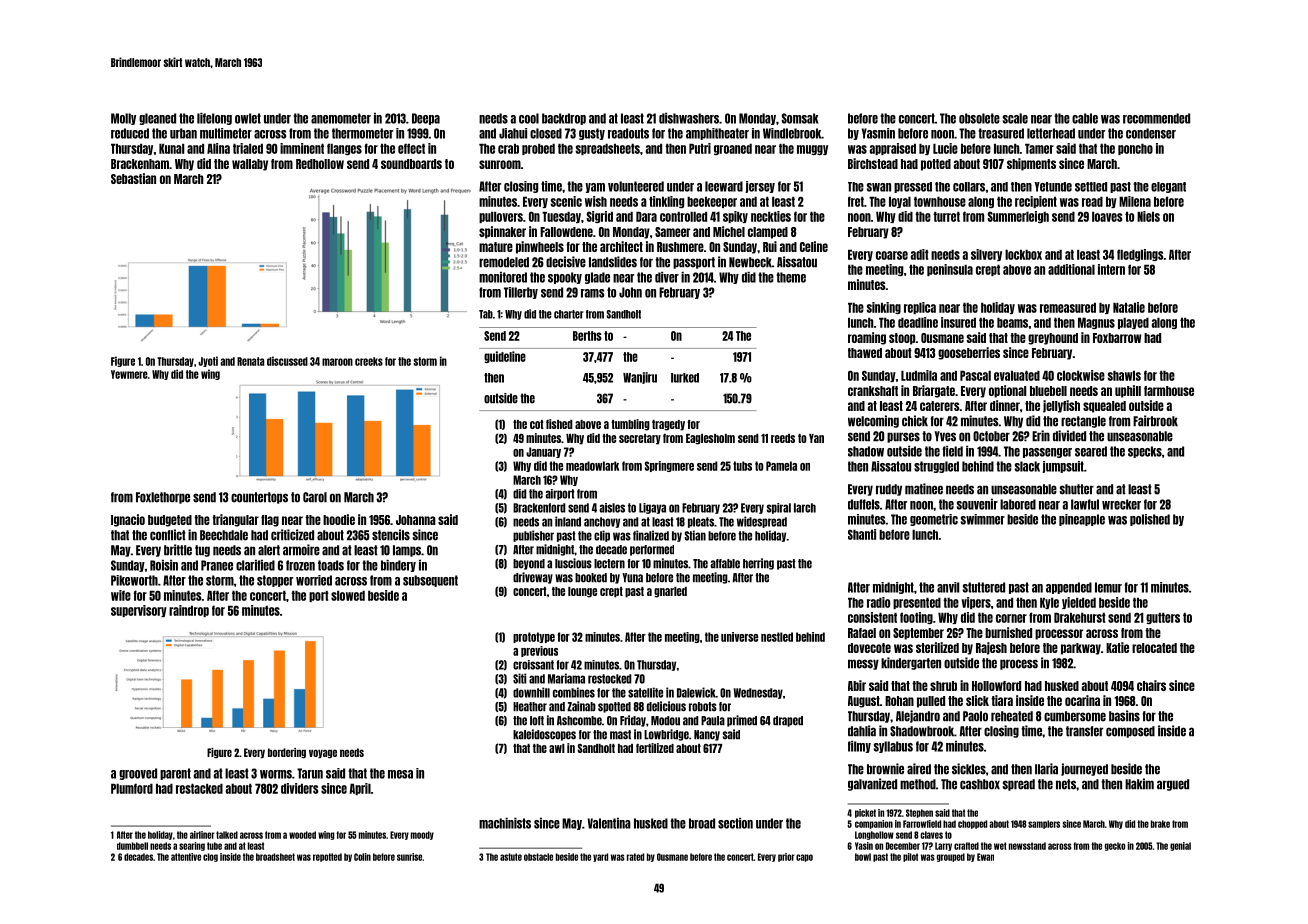 This screenshot has height=924, width=1308. What do you see at coordinates (778, 508) in the screenshot?
I see `spiral` at bounding box center [778, 508].
